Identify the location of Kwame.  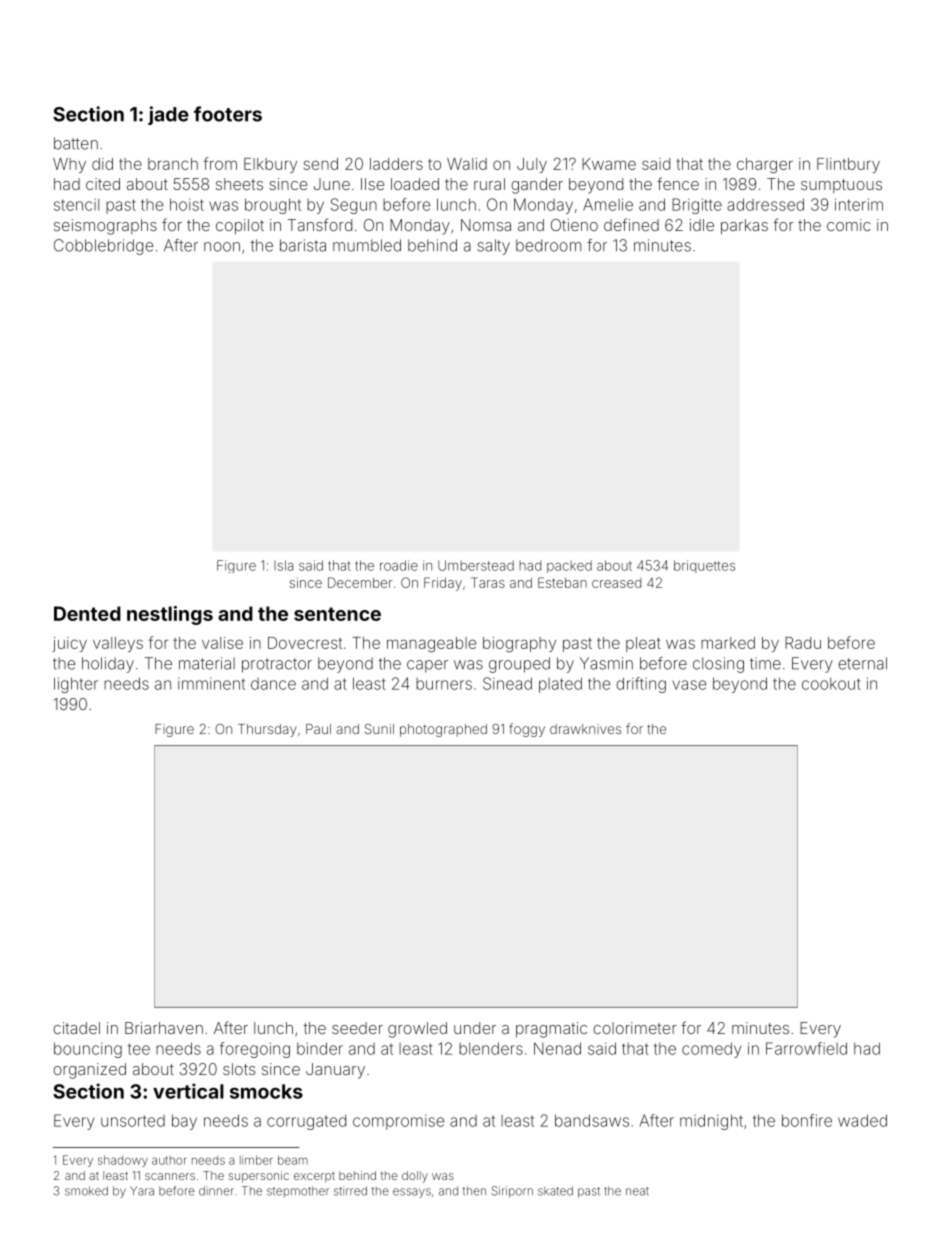
(609, 164).
